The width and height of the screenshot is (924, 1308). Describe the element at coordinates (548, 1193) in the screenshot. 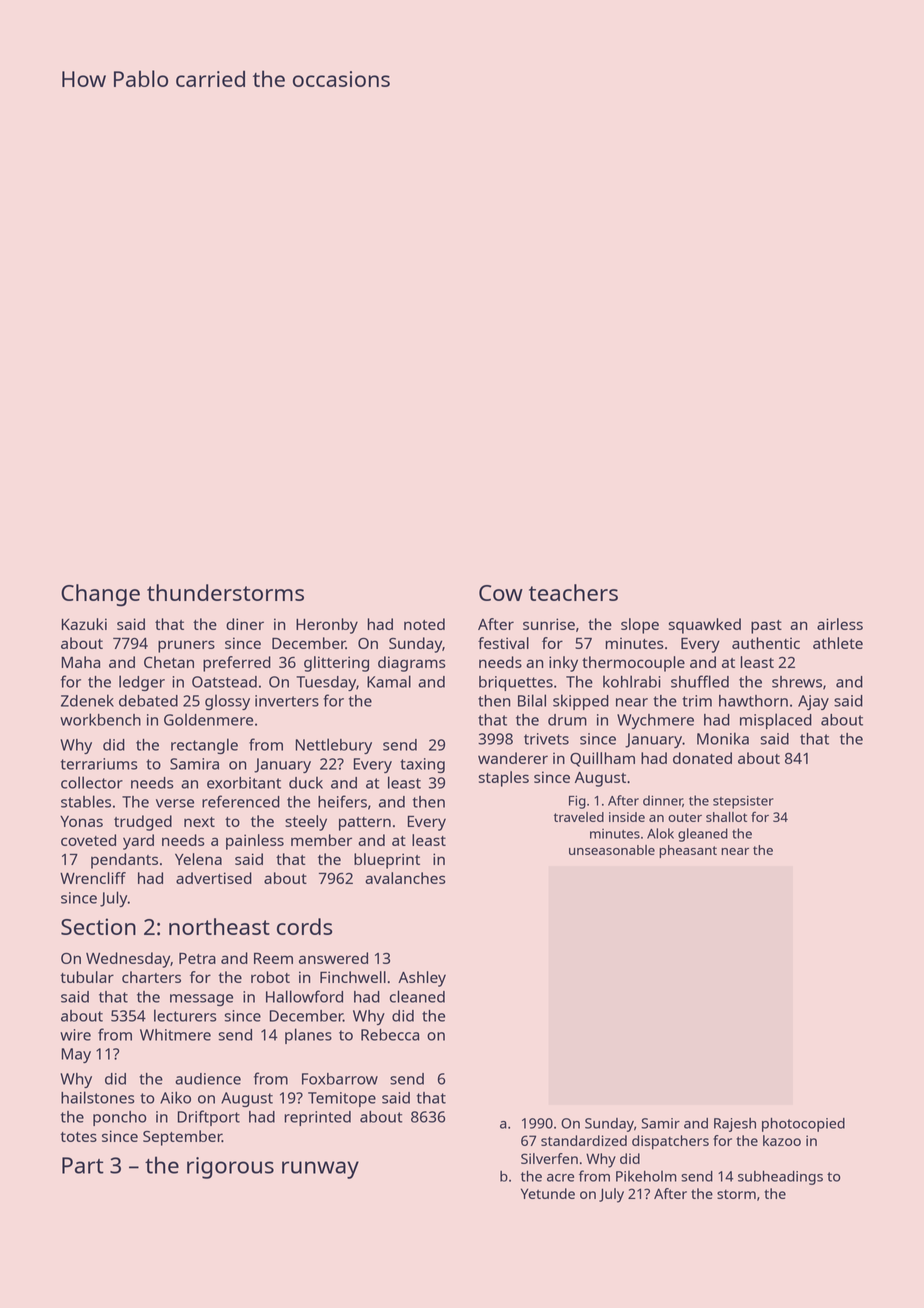

I see `Yetunde` at that location.
